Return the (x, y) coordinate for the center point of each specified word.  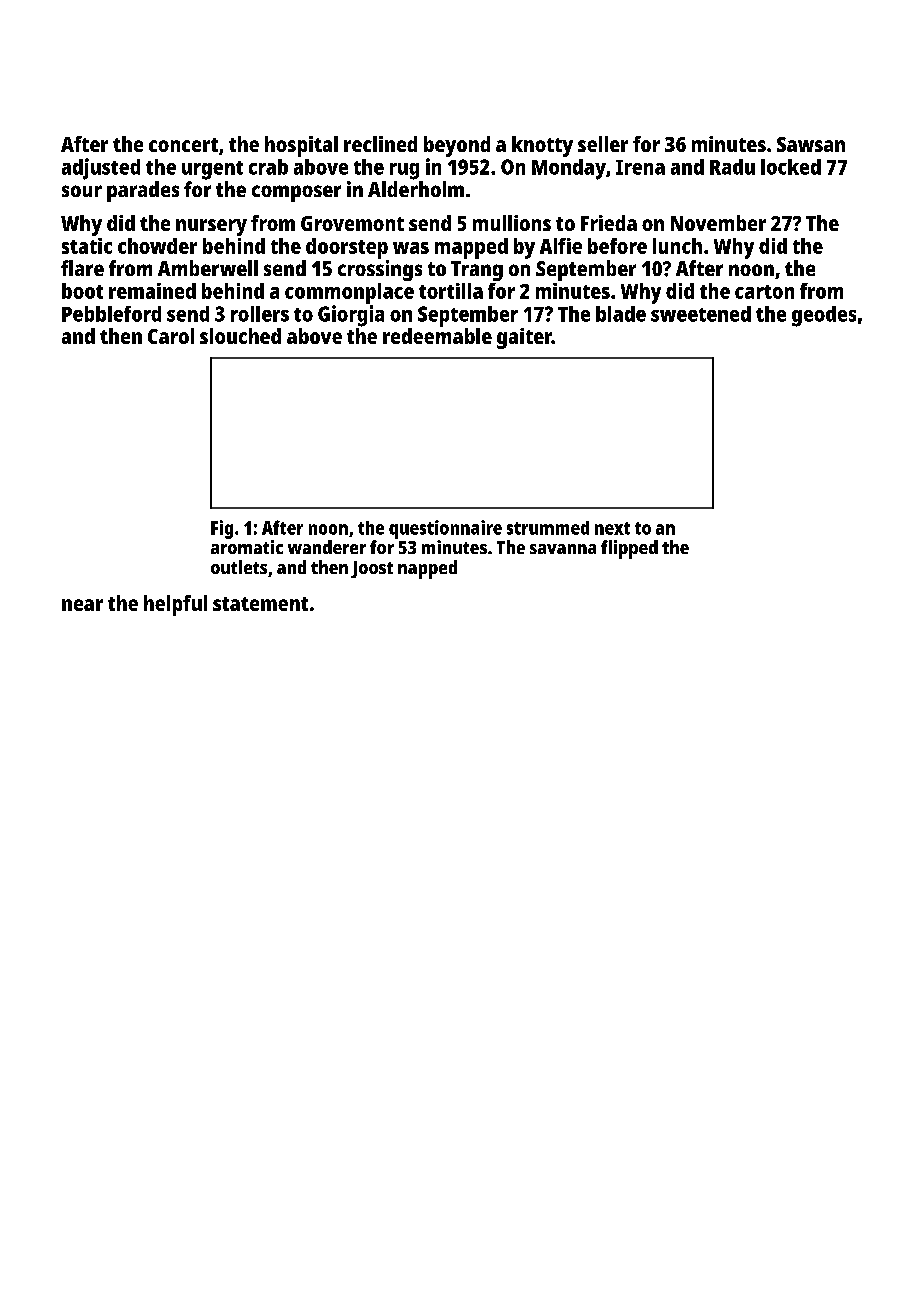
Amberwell (208, 268)
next (612, 528)
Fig (222, 529)
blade (621, 314)
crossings (380, 270)
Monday (569, 169)
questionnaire (445, 529)
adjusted (101, 169)
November (718, 223)
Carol (171, 336)
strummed (548, 528)
